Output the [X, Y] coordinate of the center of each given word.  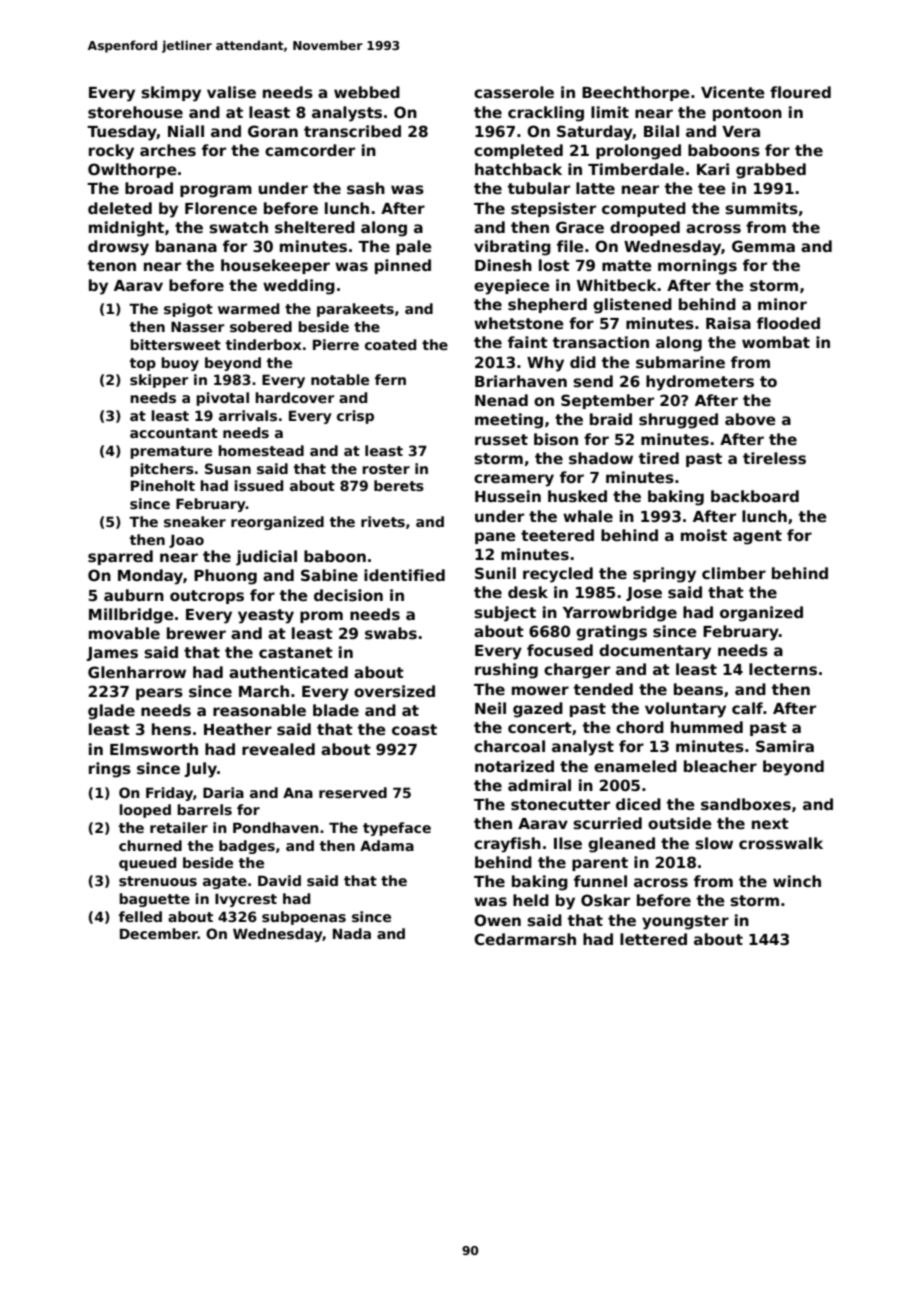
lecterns [783, 669]
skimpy [171, 94]
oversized [394, 691]
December [159, 933]
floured [800, 92]
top [143, 364]
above [750, 419]
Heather [238, 729]
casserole [514, 92]
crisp [355, 417]
